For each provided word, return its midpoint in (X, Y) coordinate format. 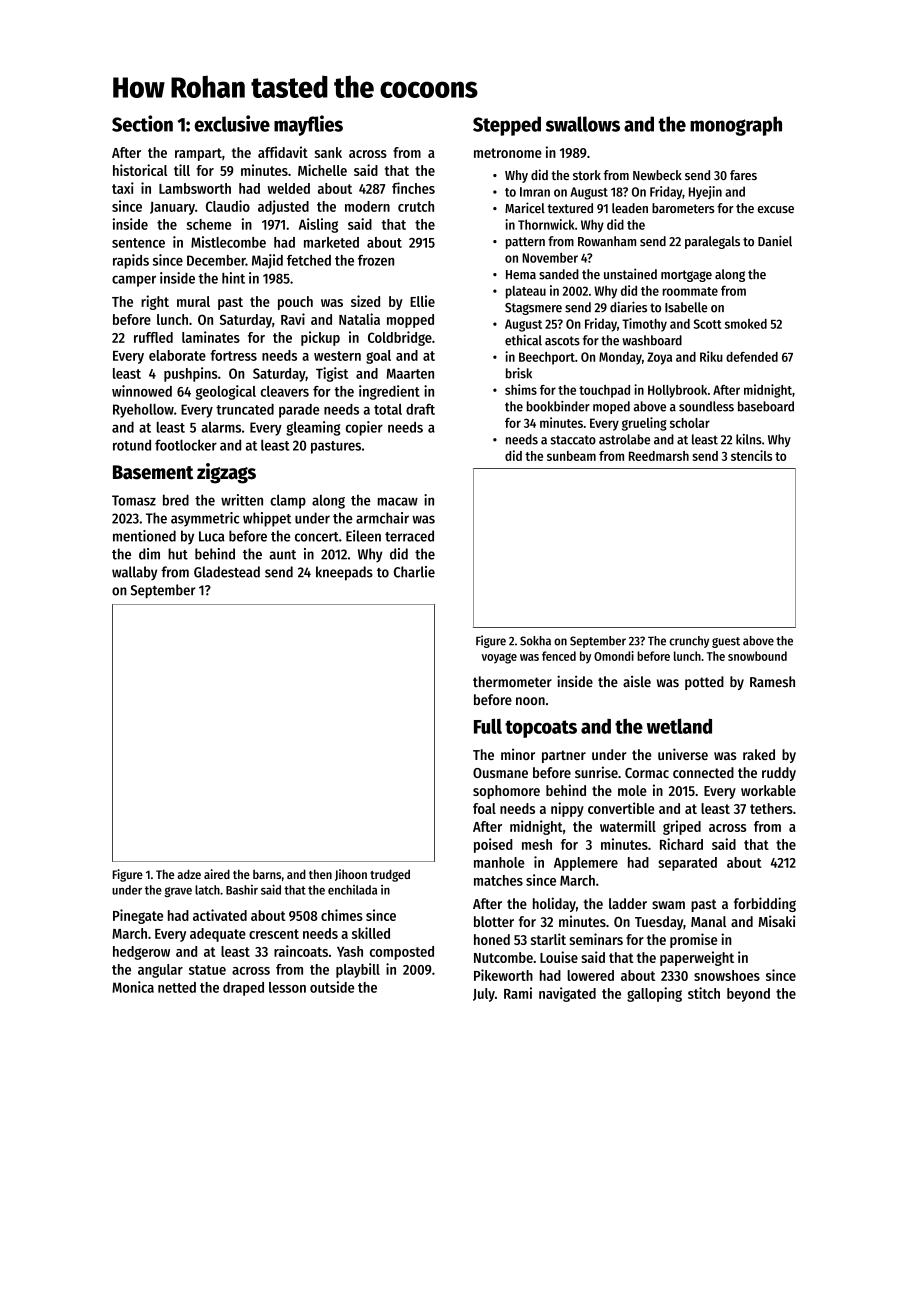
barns (267, 874)
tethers (771, 808)
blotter (494, 921)
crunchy (689, 642)
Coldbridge (400, 338)
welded (288, 188)
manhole (499, 862)
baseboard (766, 406)
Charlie (414, 572)
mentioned (144, 536)
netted (177, 987)
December (216, 260)
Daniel (775, 241)
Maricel (525, 208)
